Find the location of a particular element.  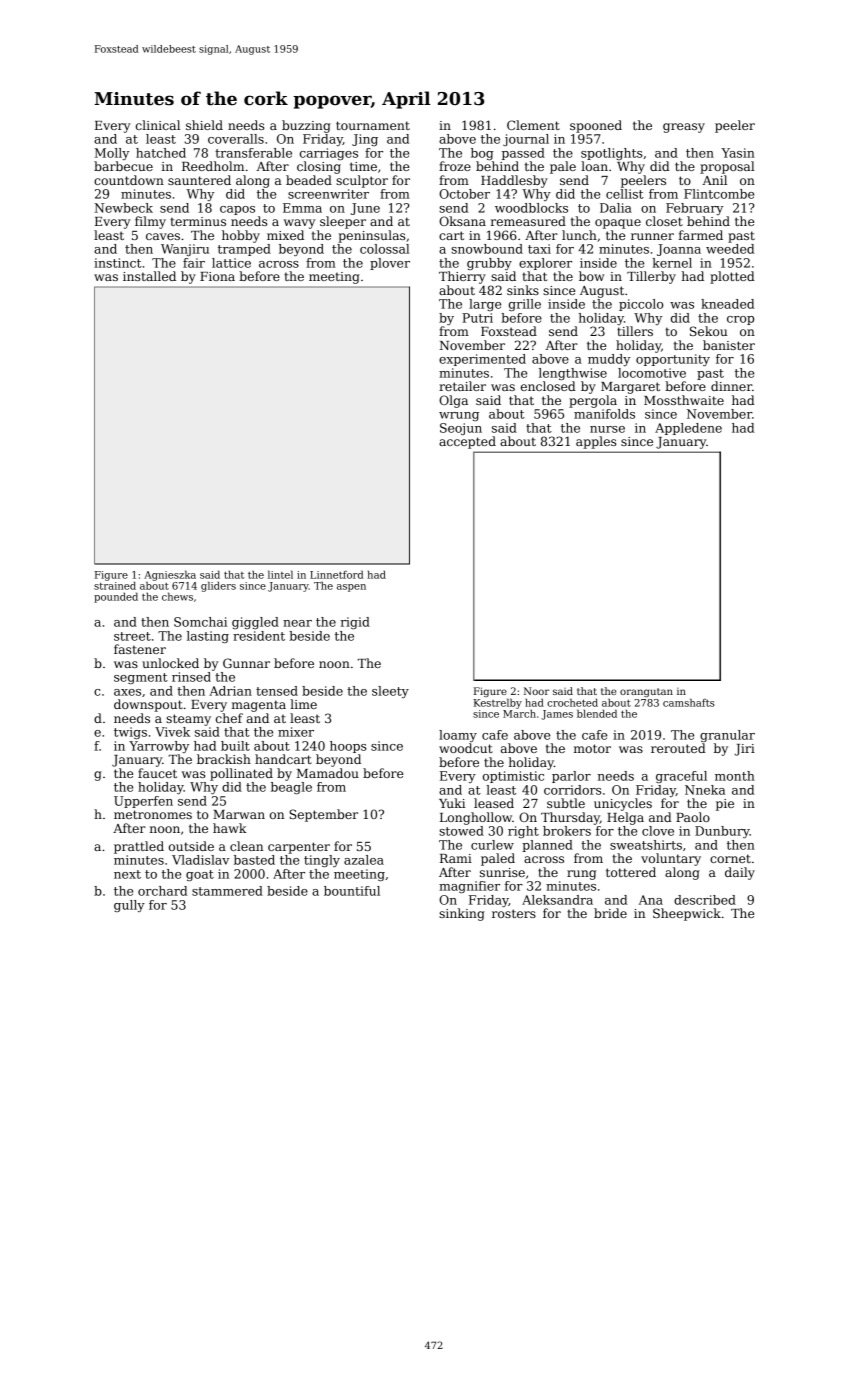

plover is located at coordinates (390, 264).
